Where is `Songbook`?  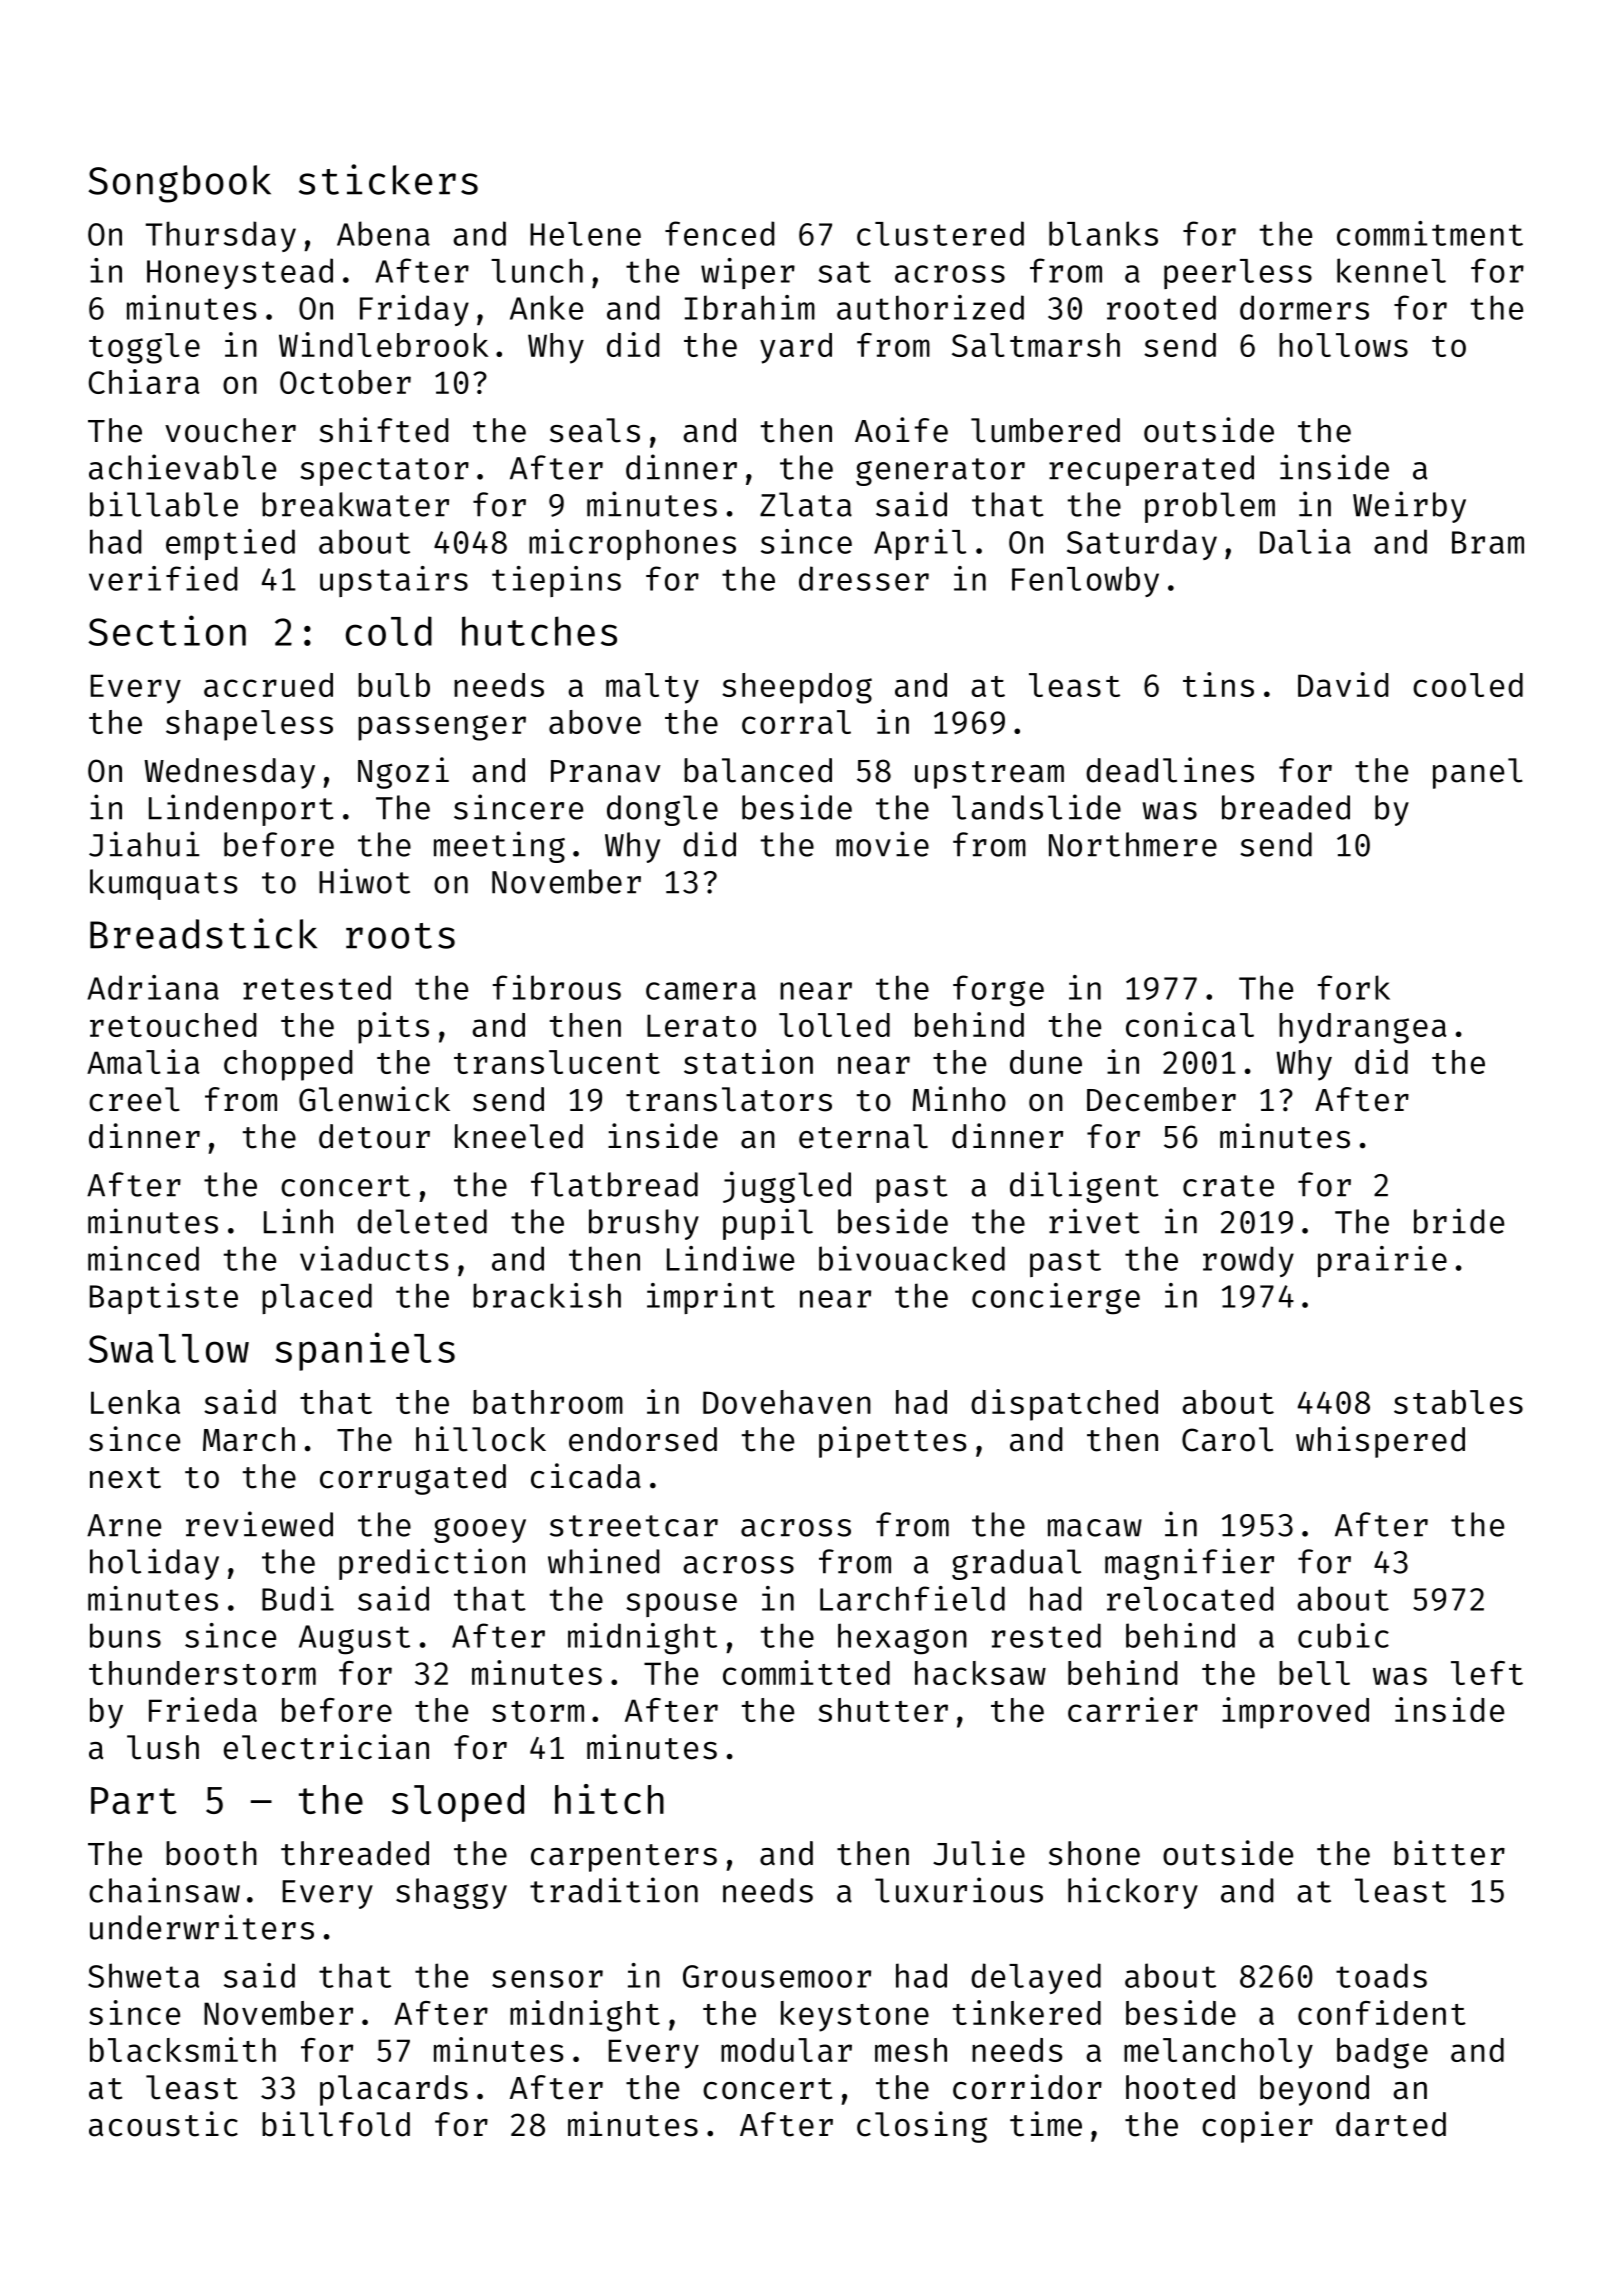 Songbook is located at coordinates (179, 184).
